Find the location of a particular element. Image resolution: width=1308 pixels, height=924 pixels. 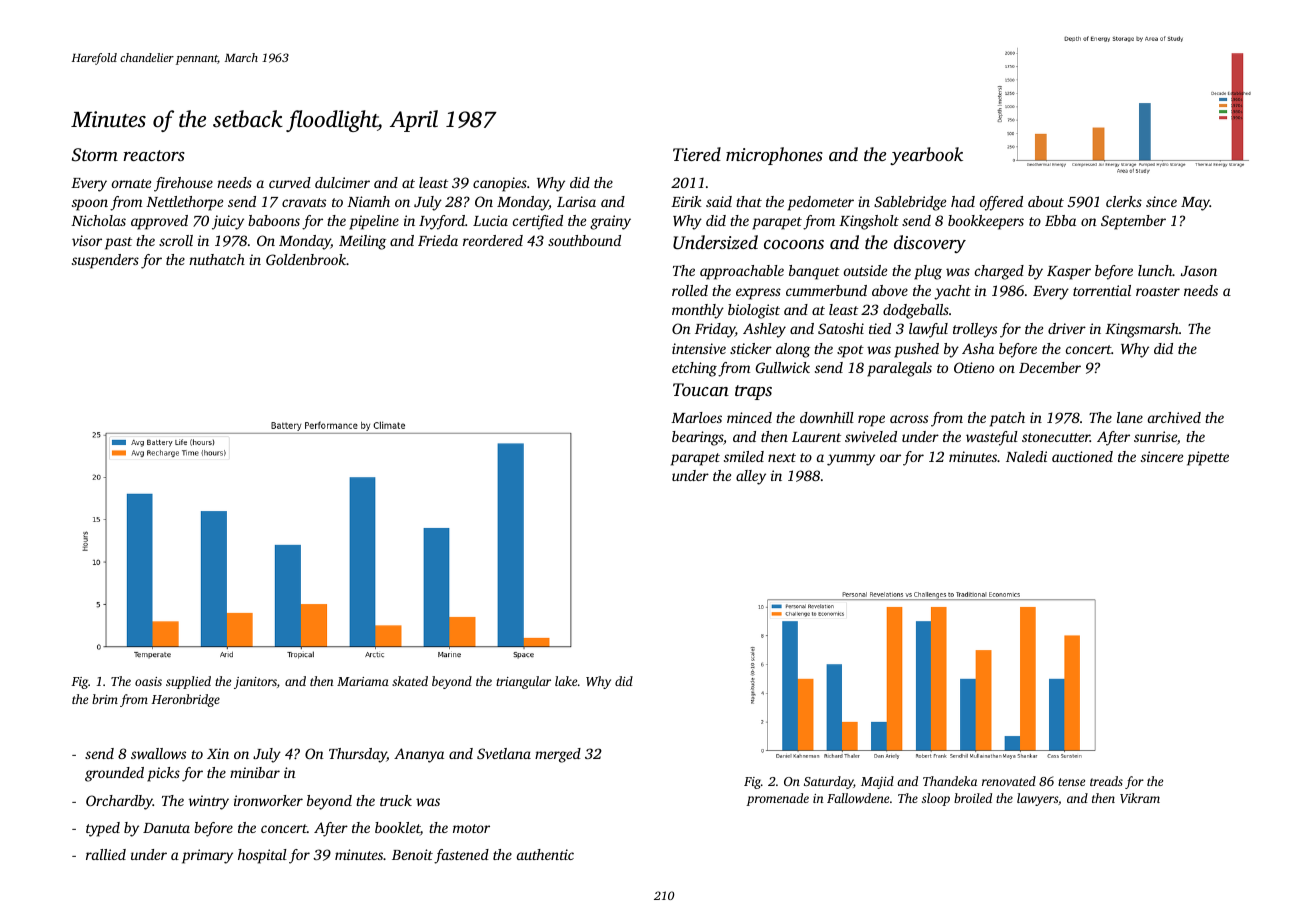

bearings is located at coordinates (697, 438).
